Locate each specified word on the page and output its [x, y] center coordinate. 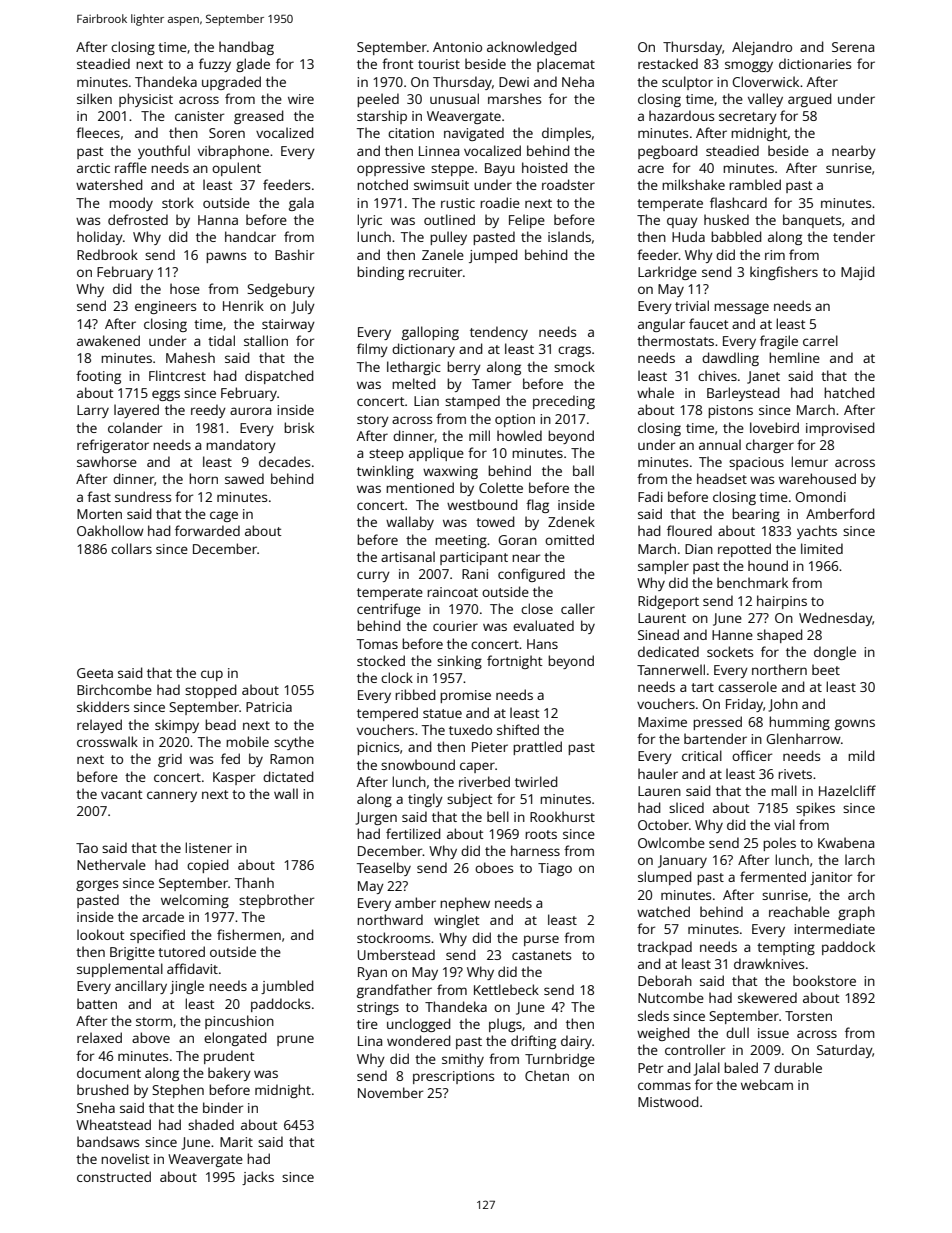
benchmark [752, 582]
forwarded [207, 530]
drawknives [769, 963]
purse [541, 940]
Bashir [294, 254]
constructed [114, 1176]
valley [765, 100]
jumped [493, 256]
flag [537, 506]
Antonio [457, 47]
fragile [779, 342]
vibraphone [233, 152]
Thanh [254, 882]
